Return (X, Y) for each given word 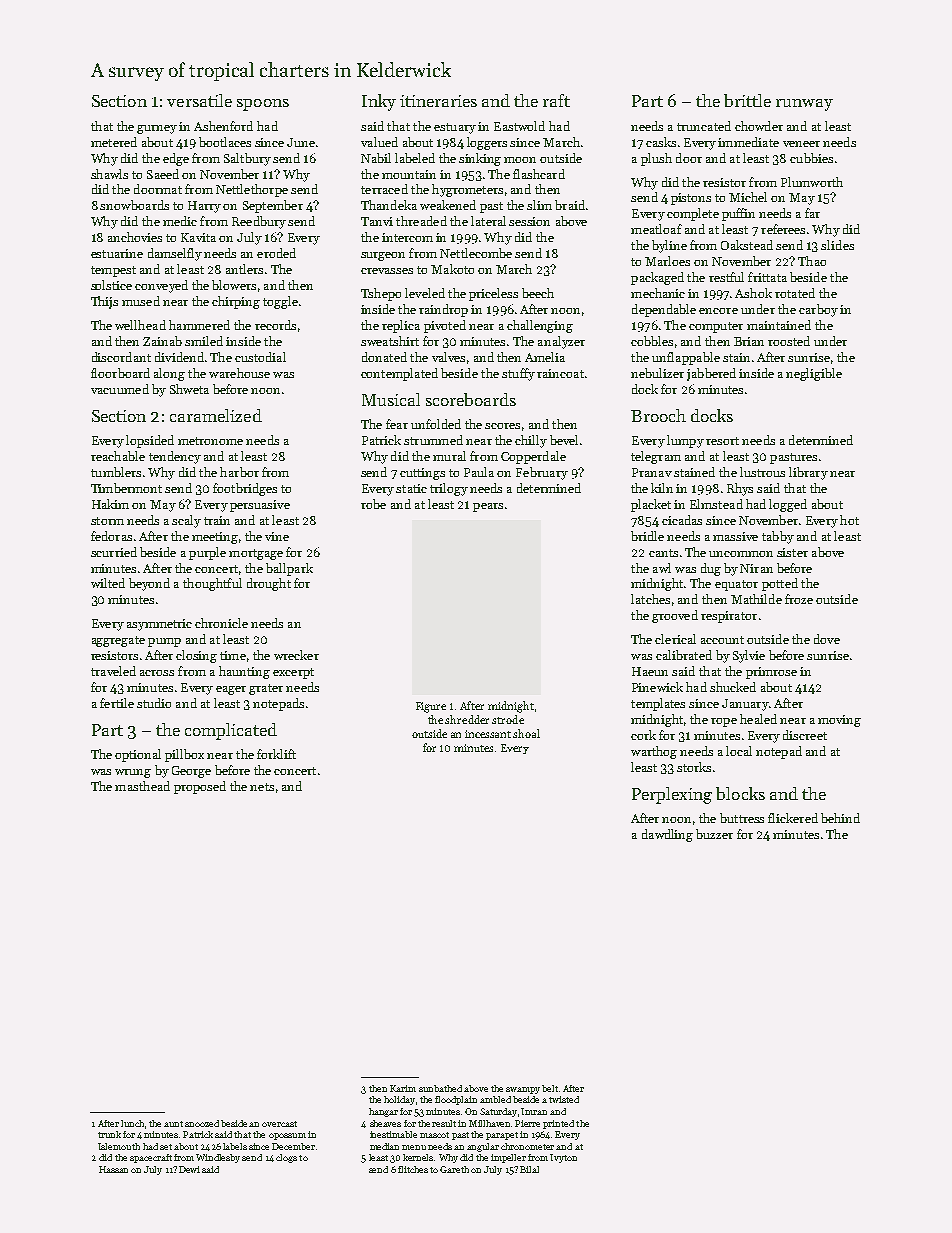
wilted (108, 583)
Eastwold (519, 126)
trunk (109, 1134)
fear (397, 424)
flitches (413, 1169)
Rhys (740, 489)
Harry (204, 207)
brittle (747, 100)
